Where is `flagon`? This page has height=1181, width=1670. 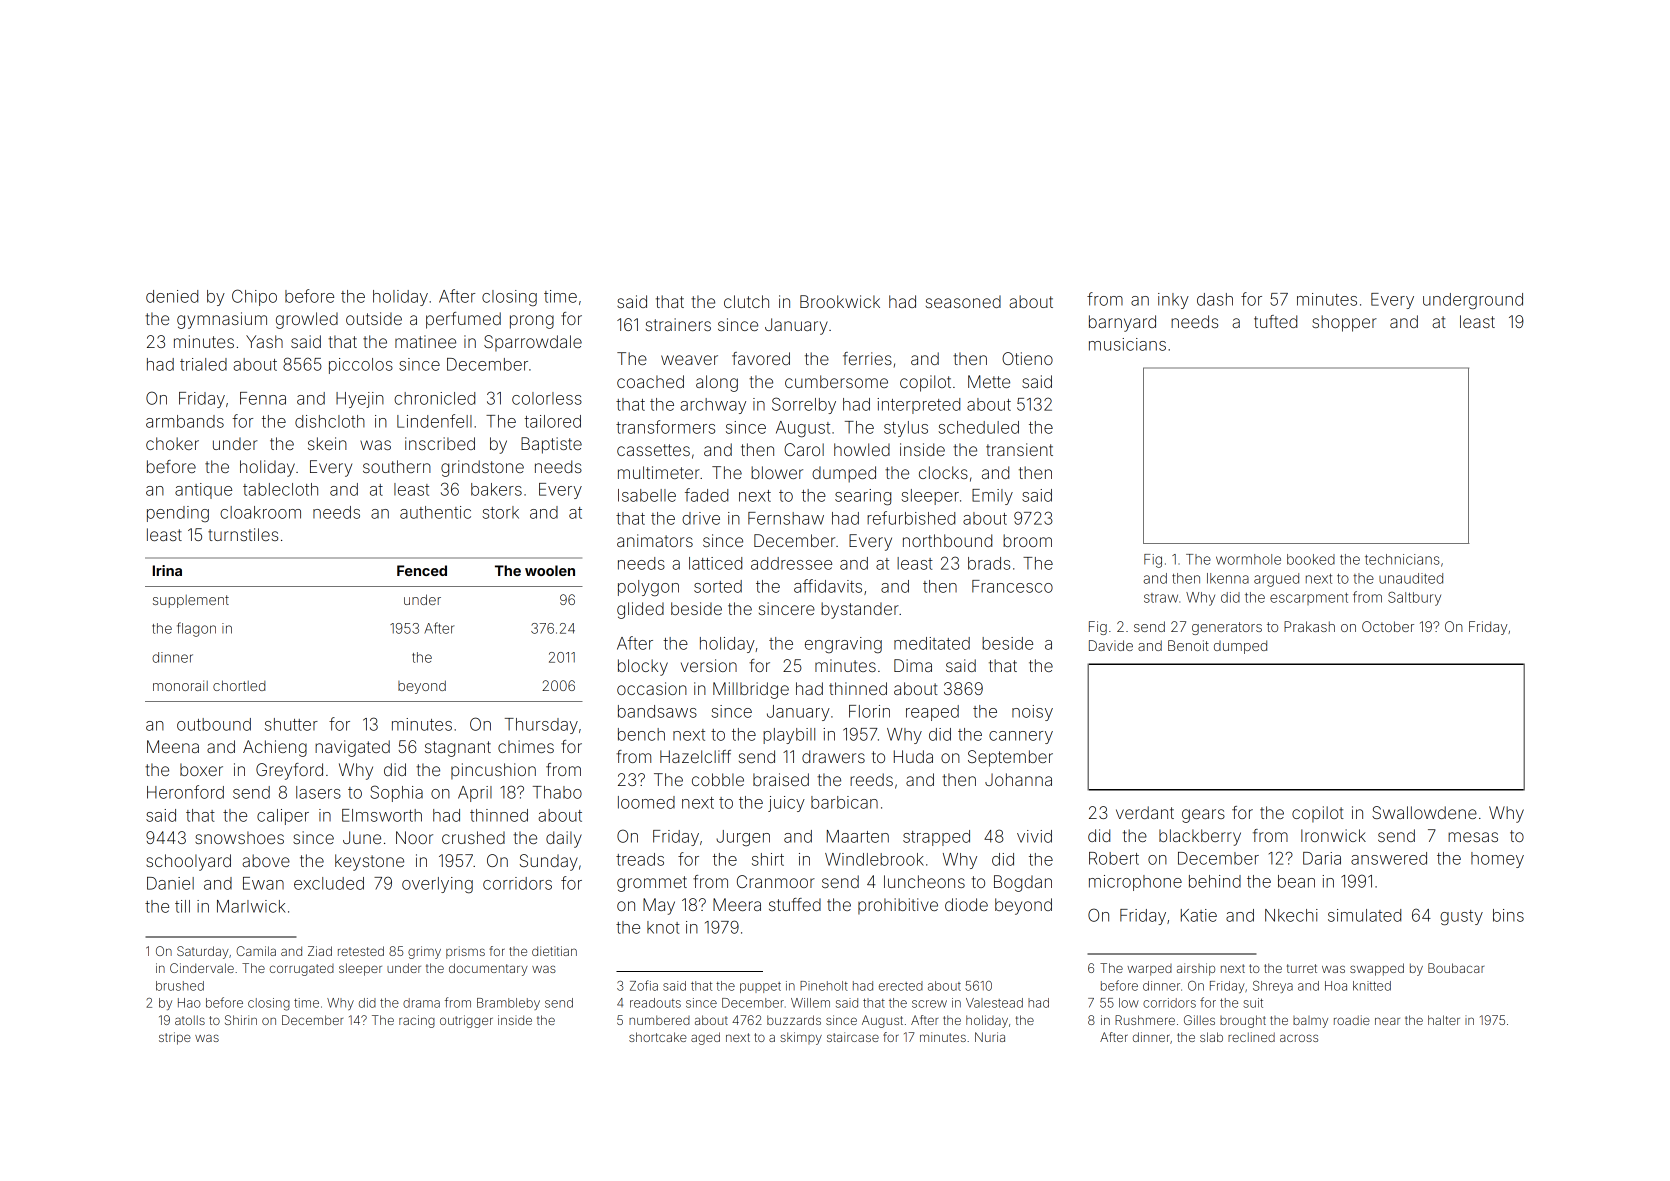
flagon is located at coordinates (196, 629).
